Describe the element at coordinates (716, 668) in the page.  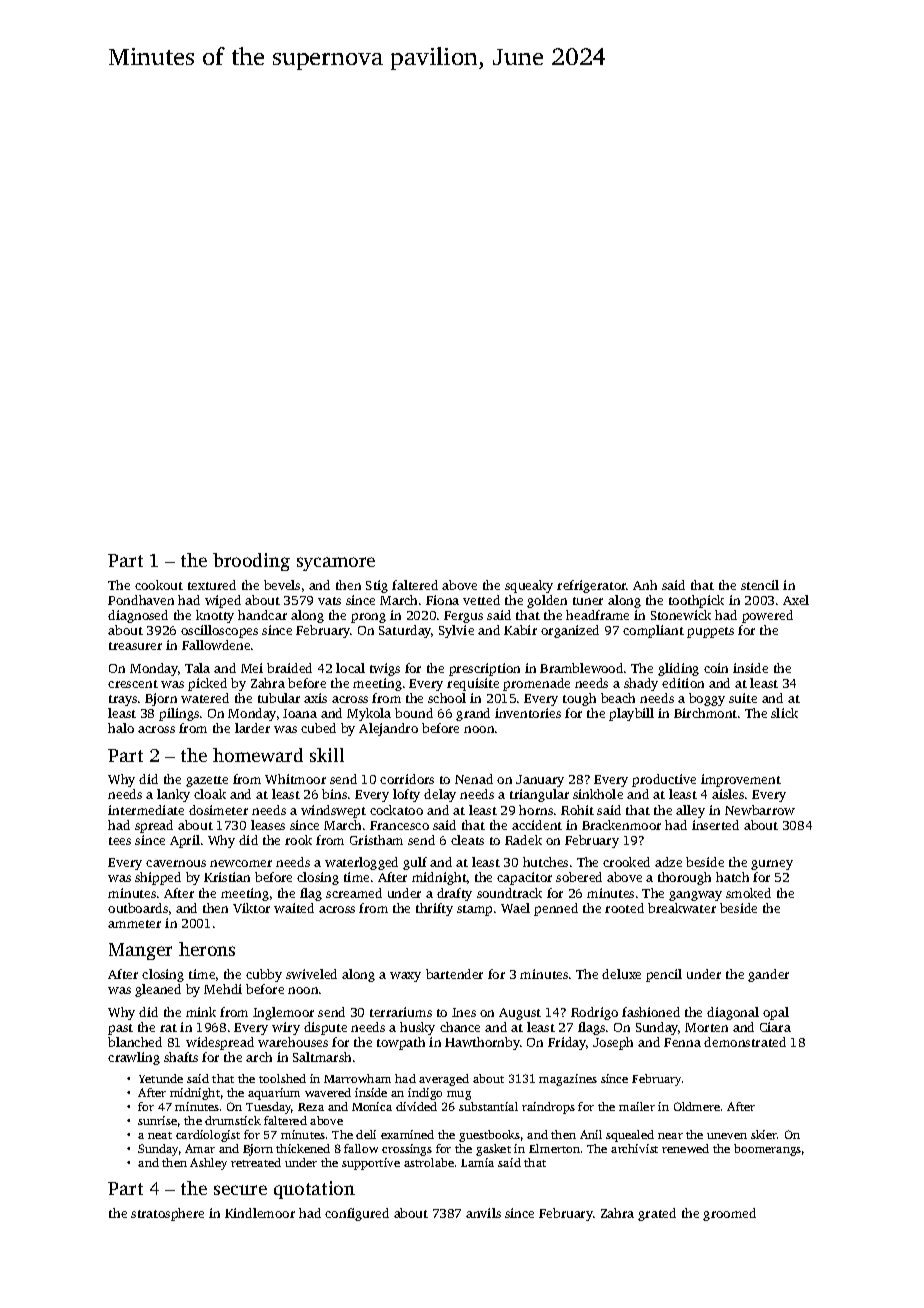
I see `coin` at that location.
